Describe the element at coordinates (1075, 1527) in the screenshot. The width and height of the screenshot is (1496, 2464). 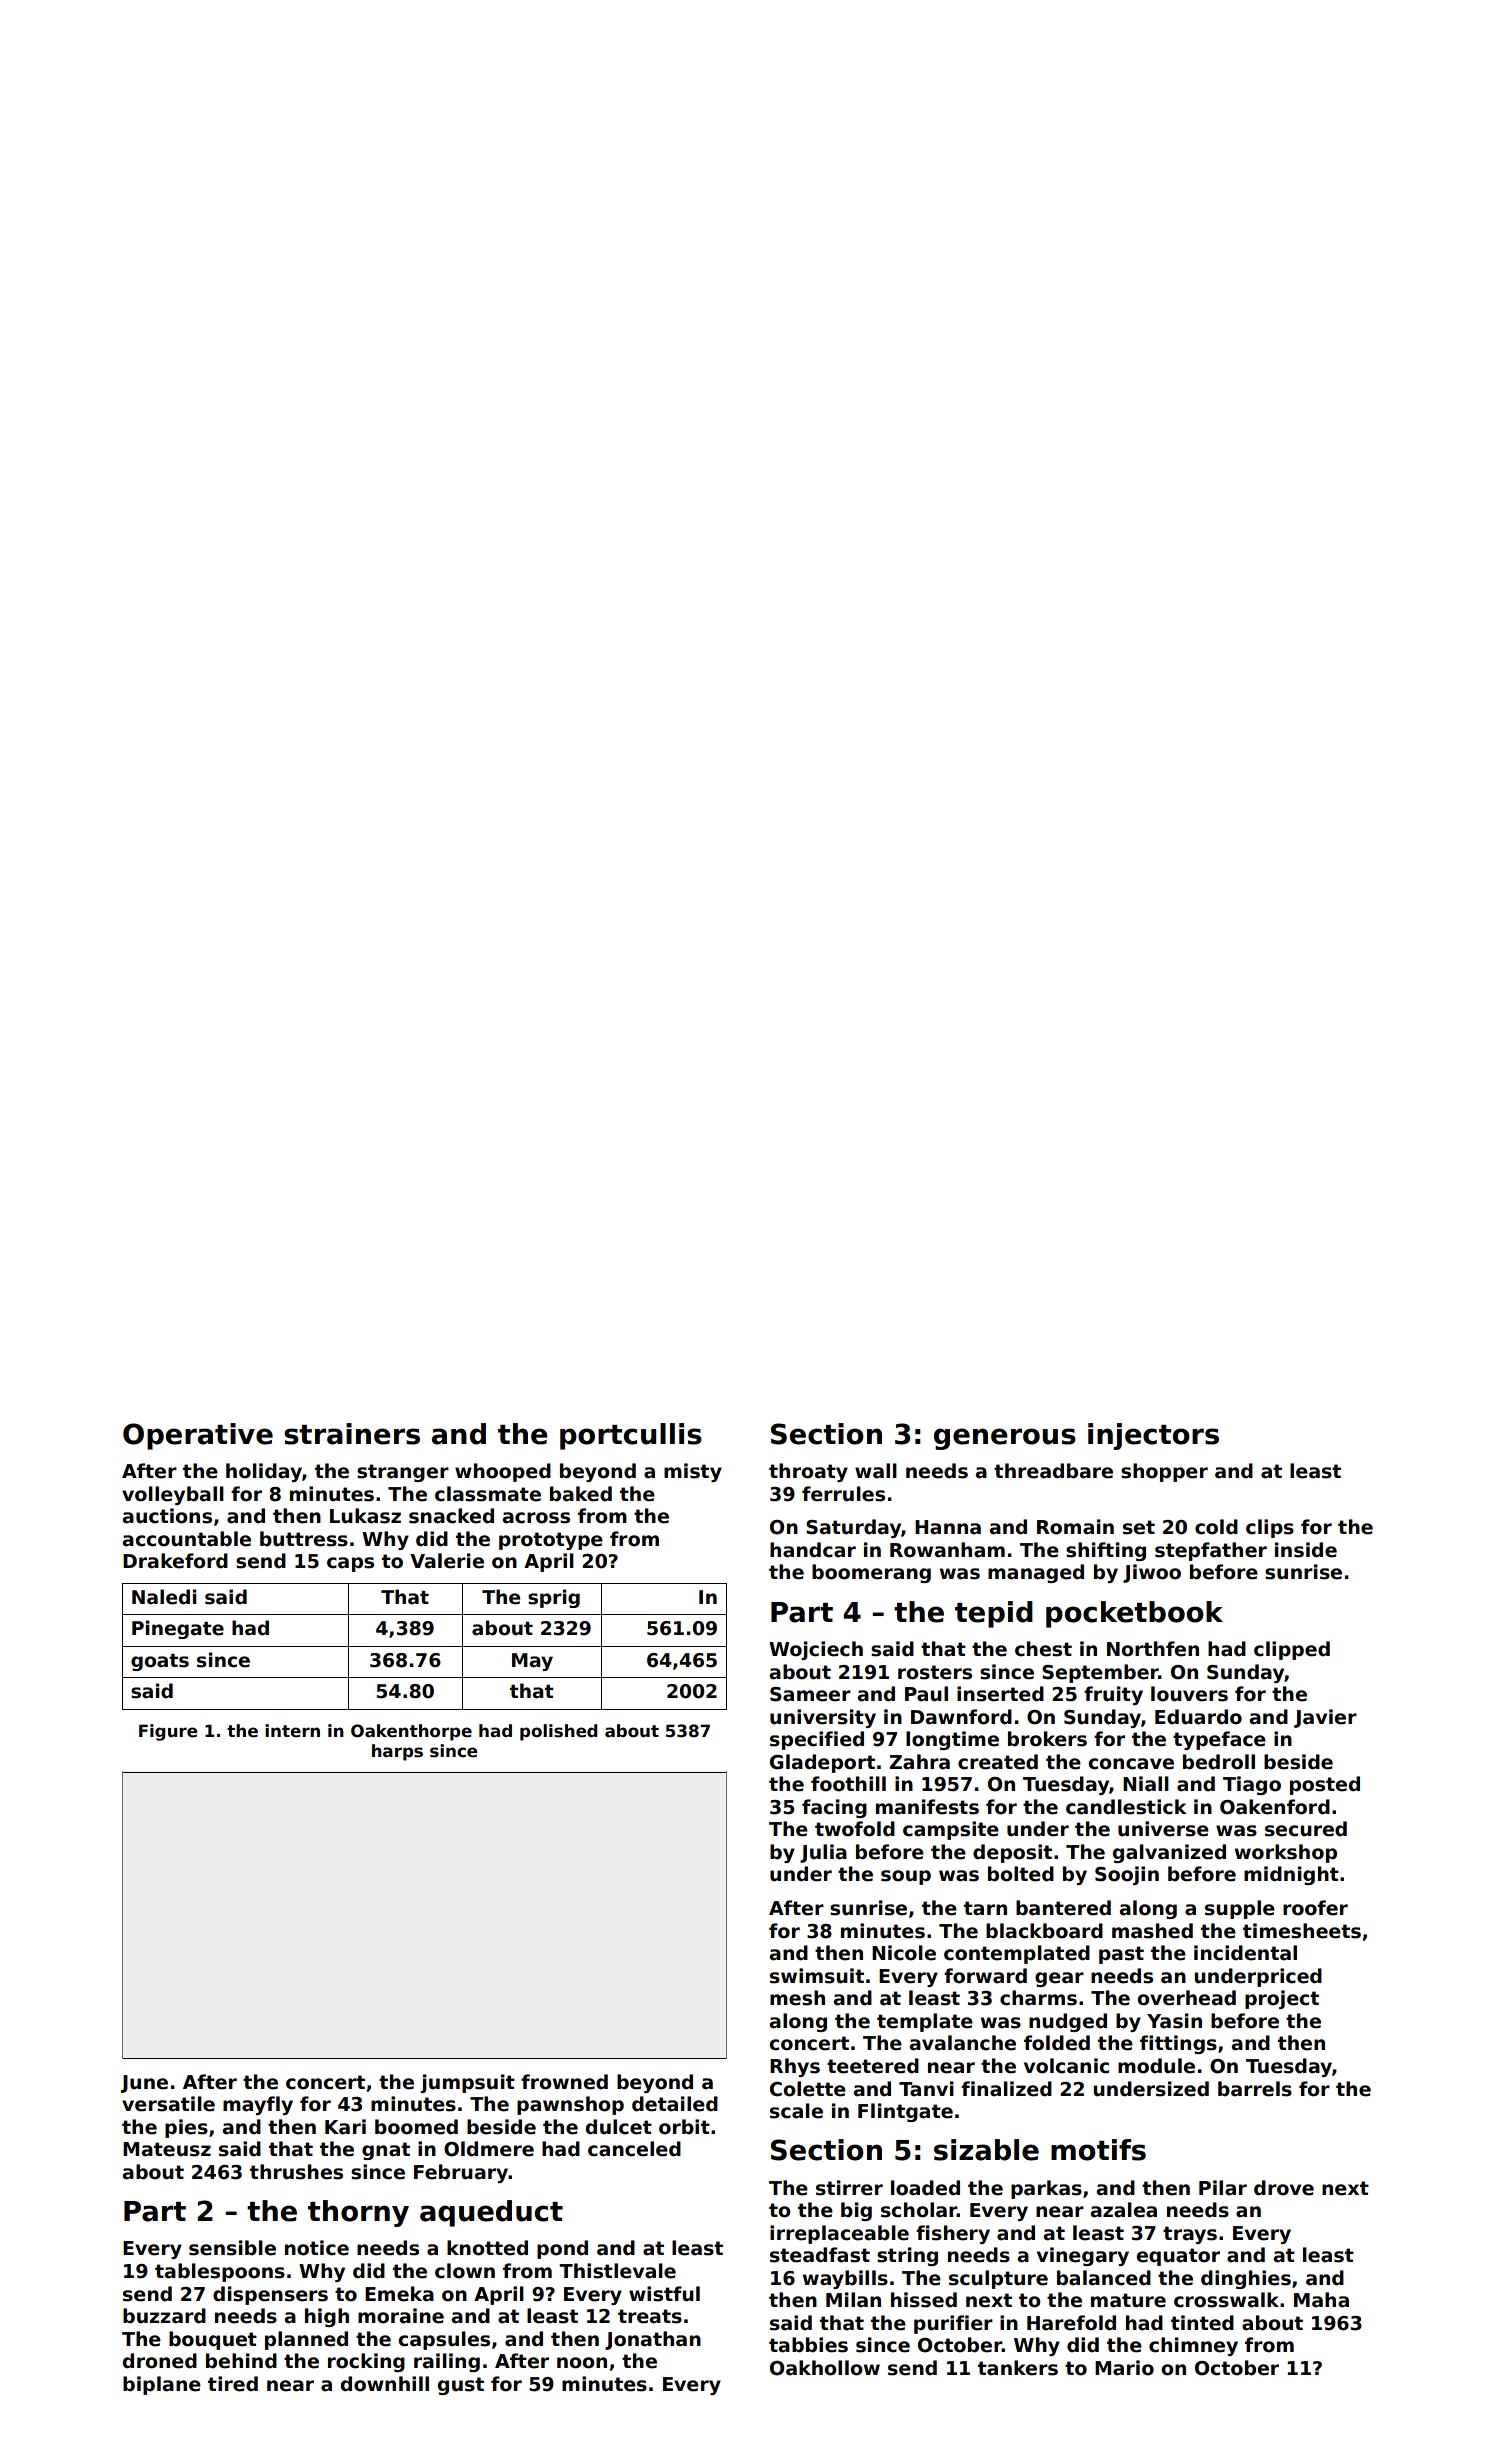
I see `Romain` at that location.
